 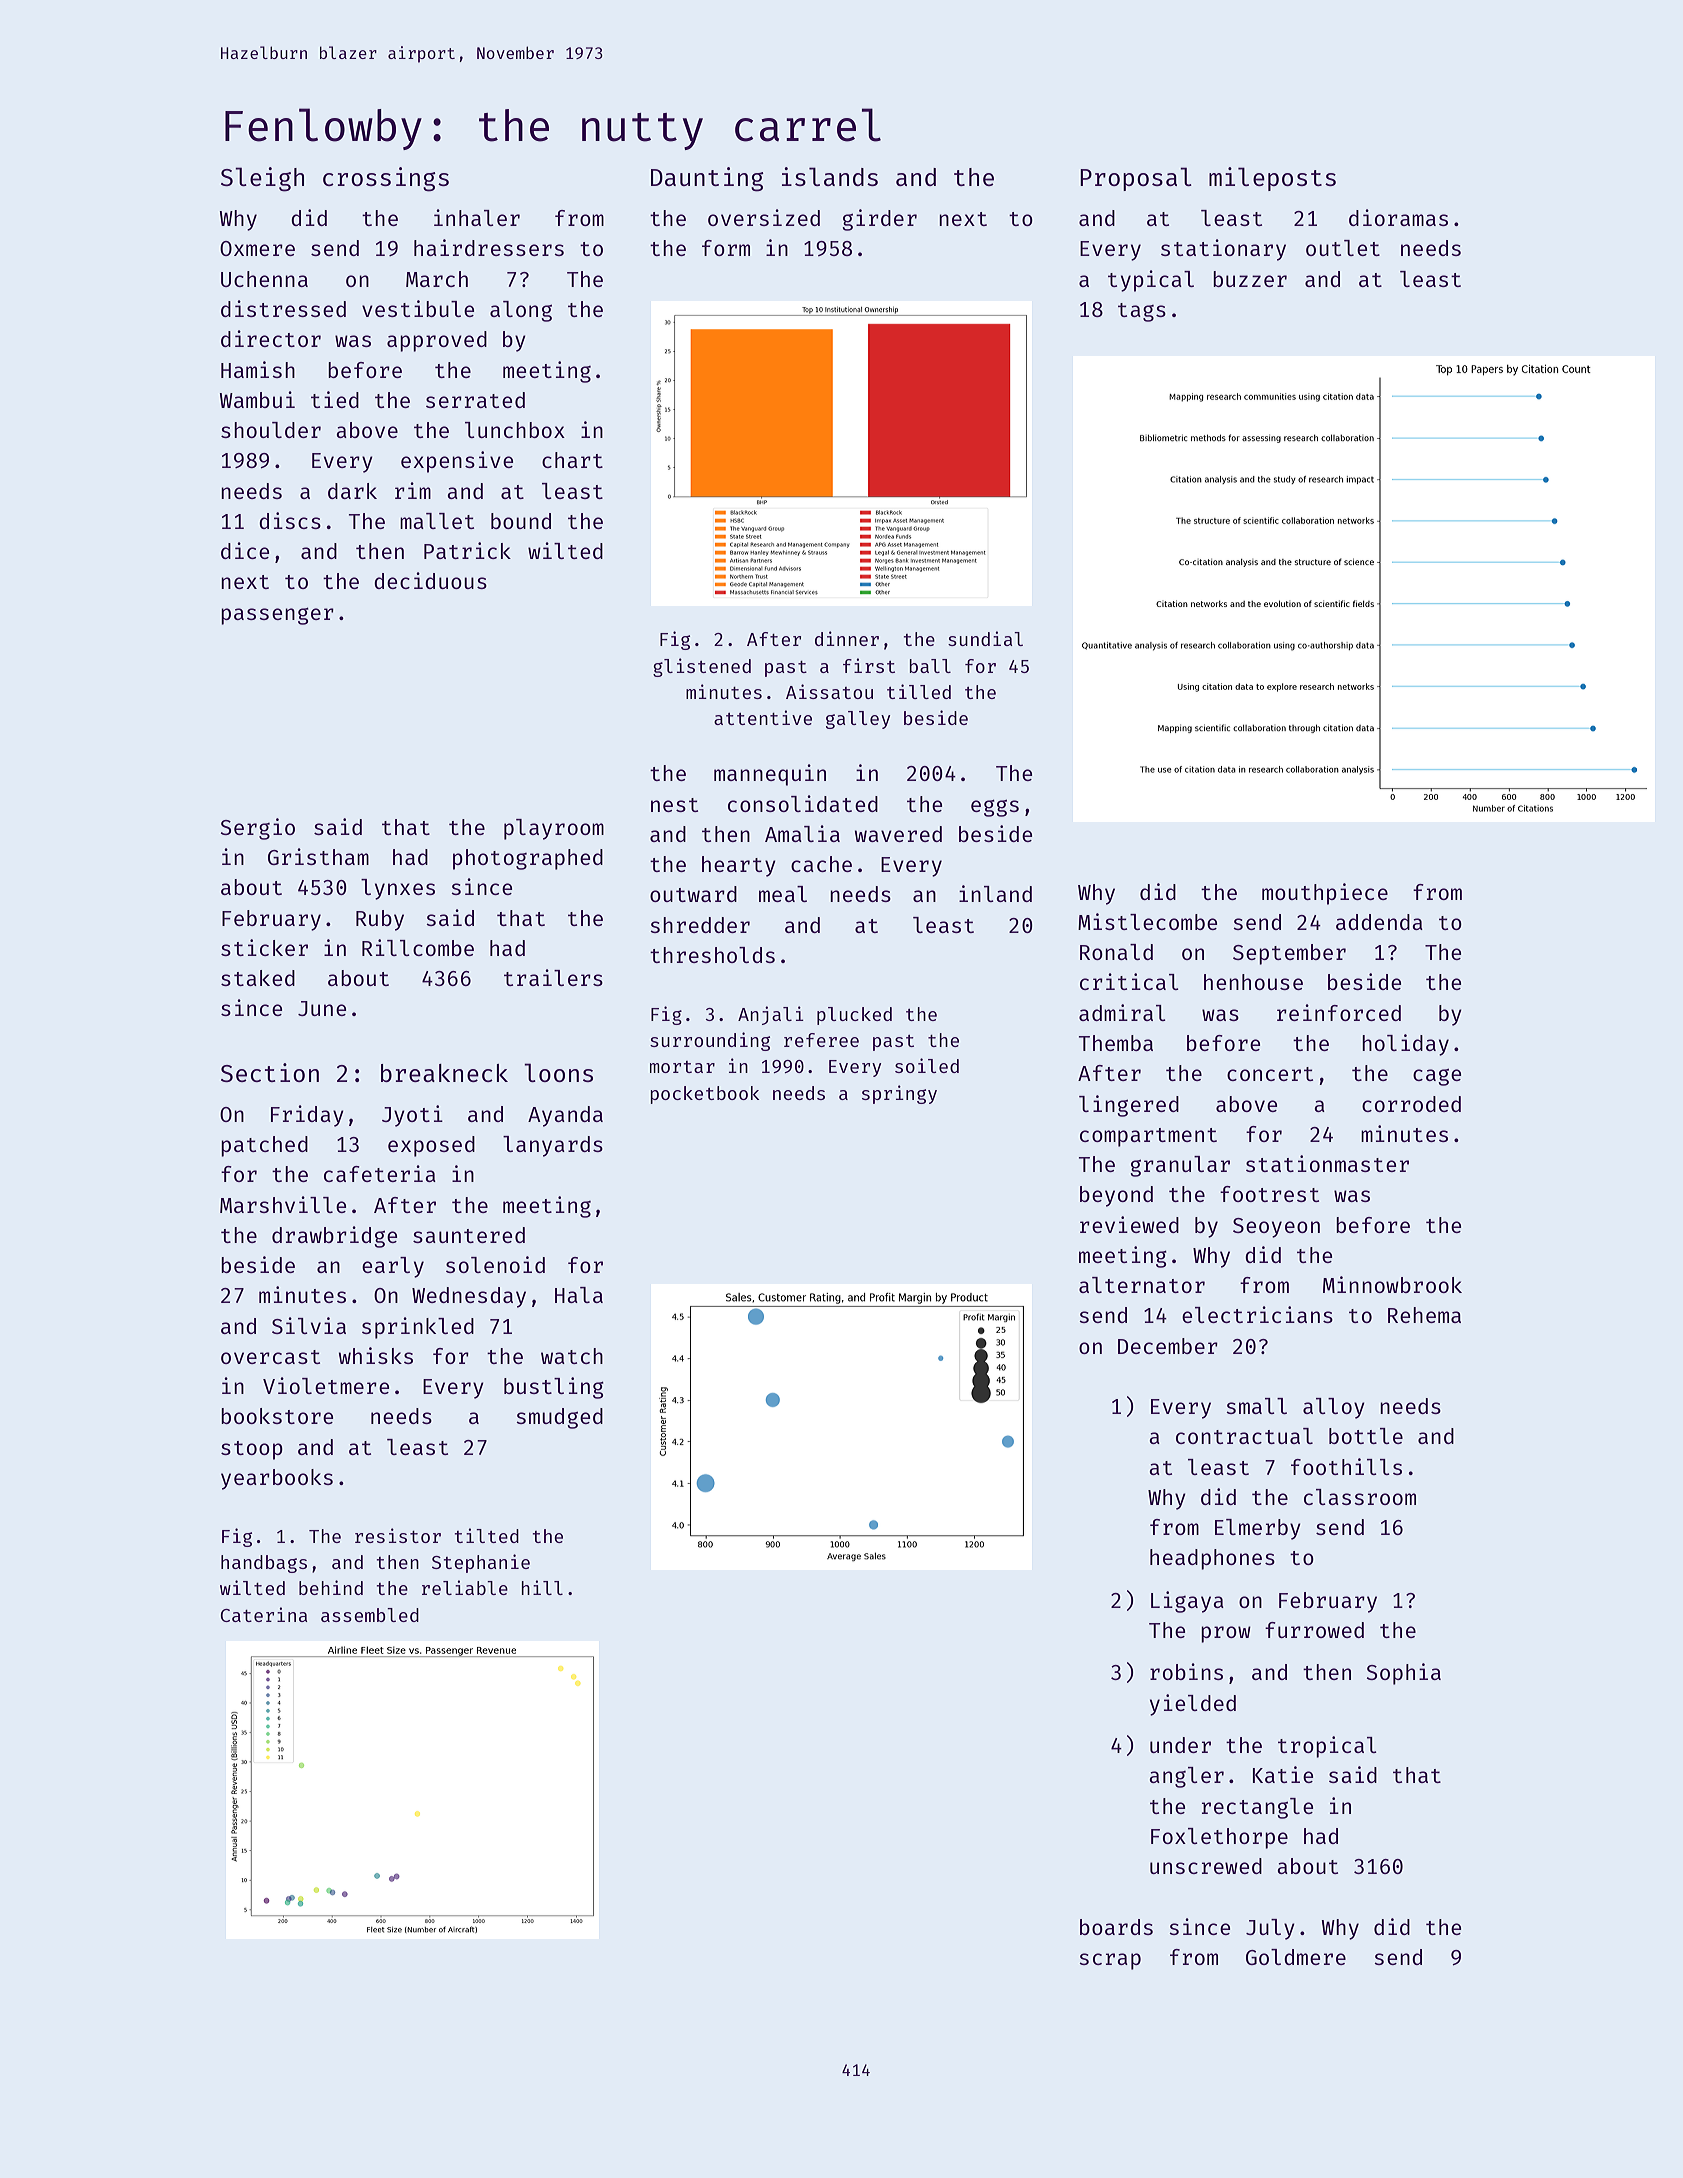 I want to click on mouthpiece, so click(x=1325, y=894).
